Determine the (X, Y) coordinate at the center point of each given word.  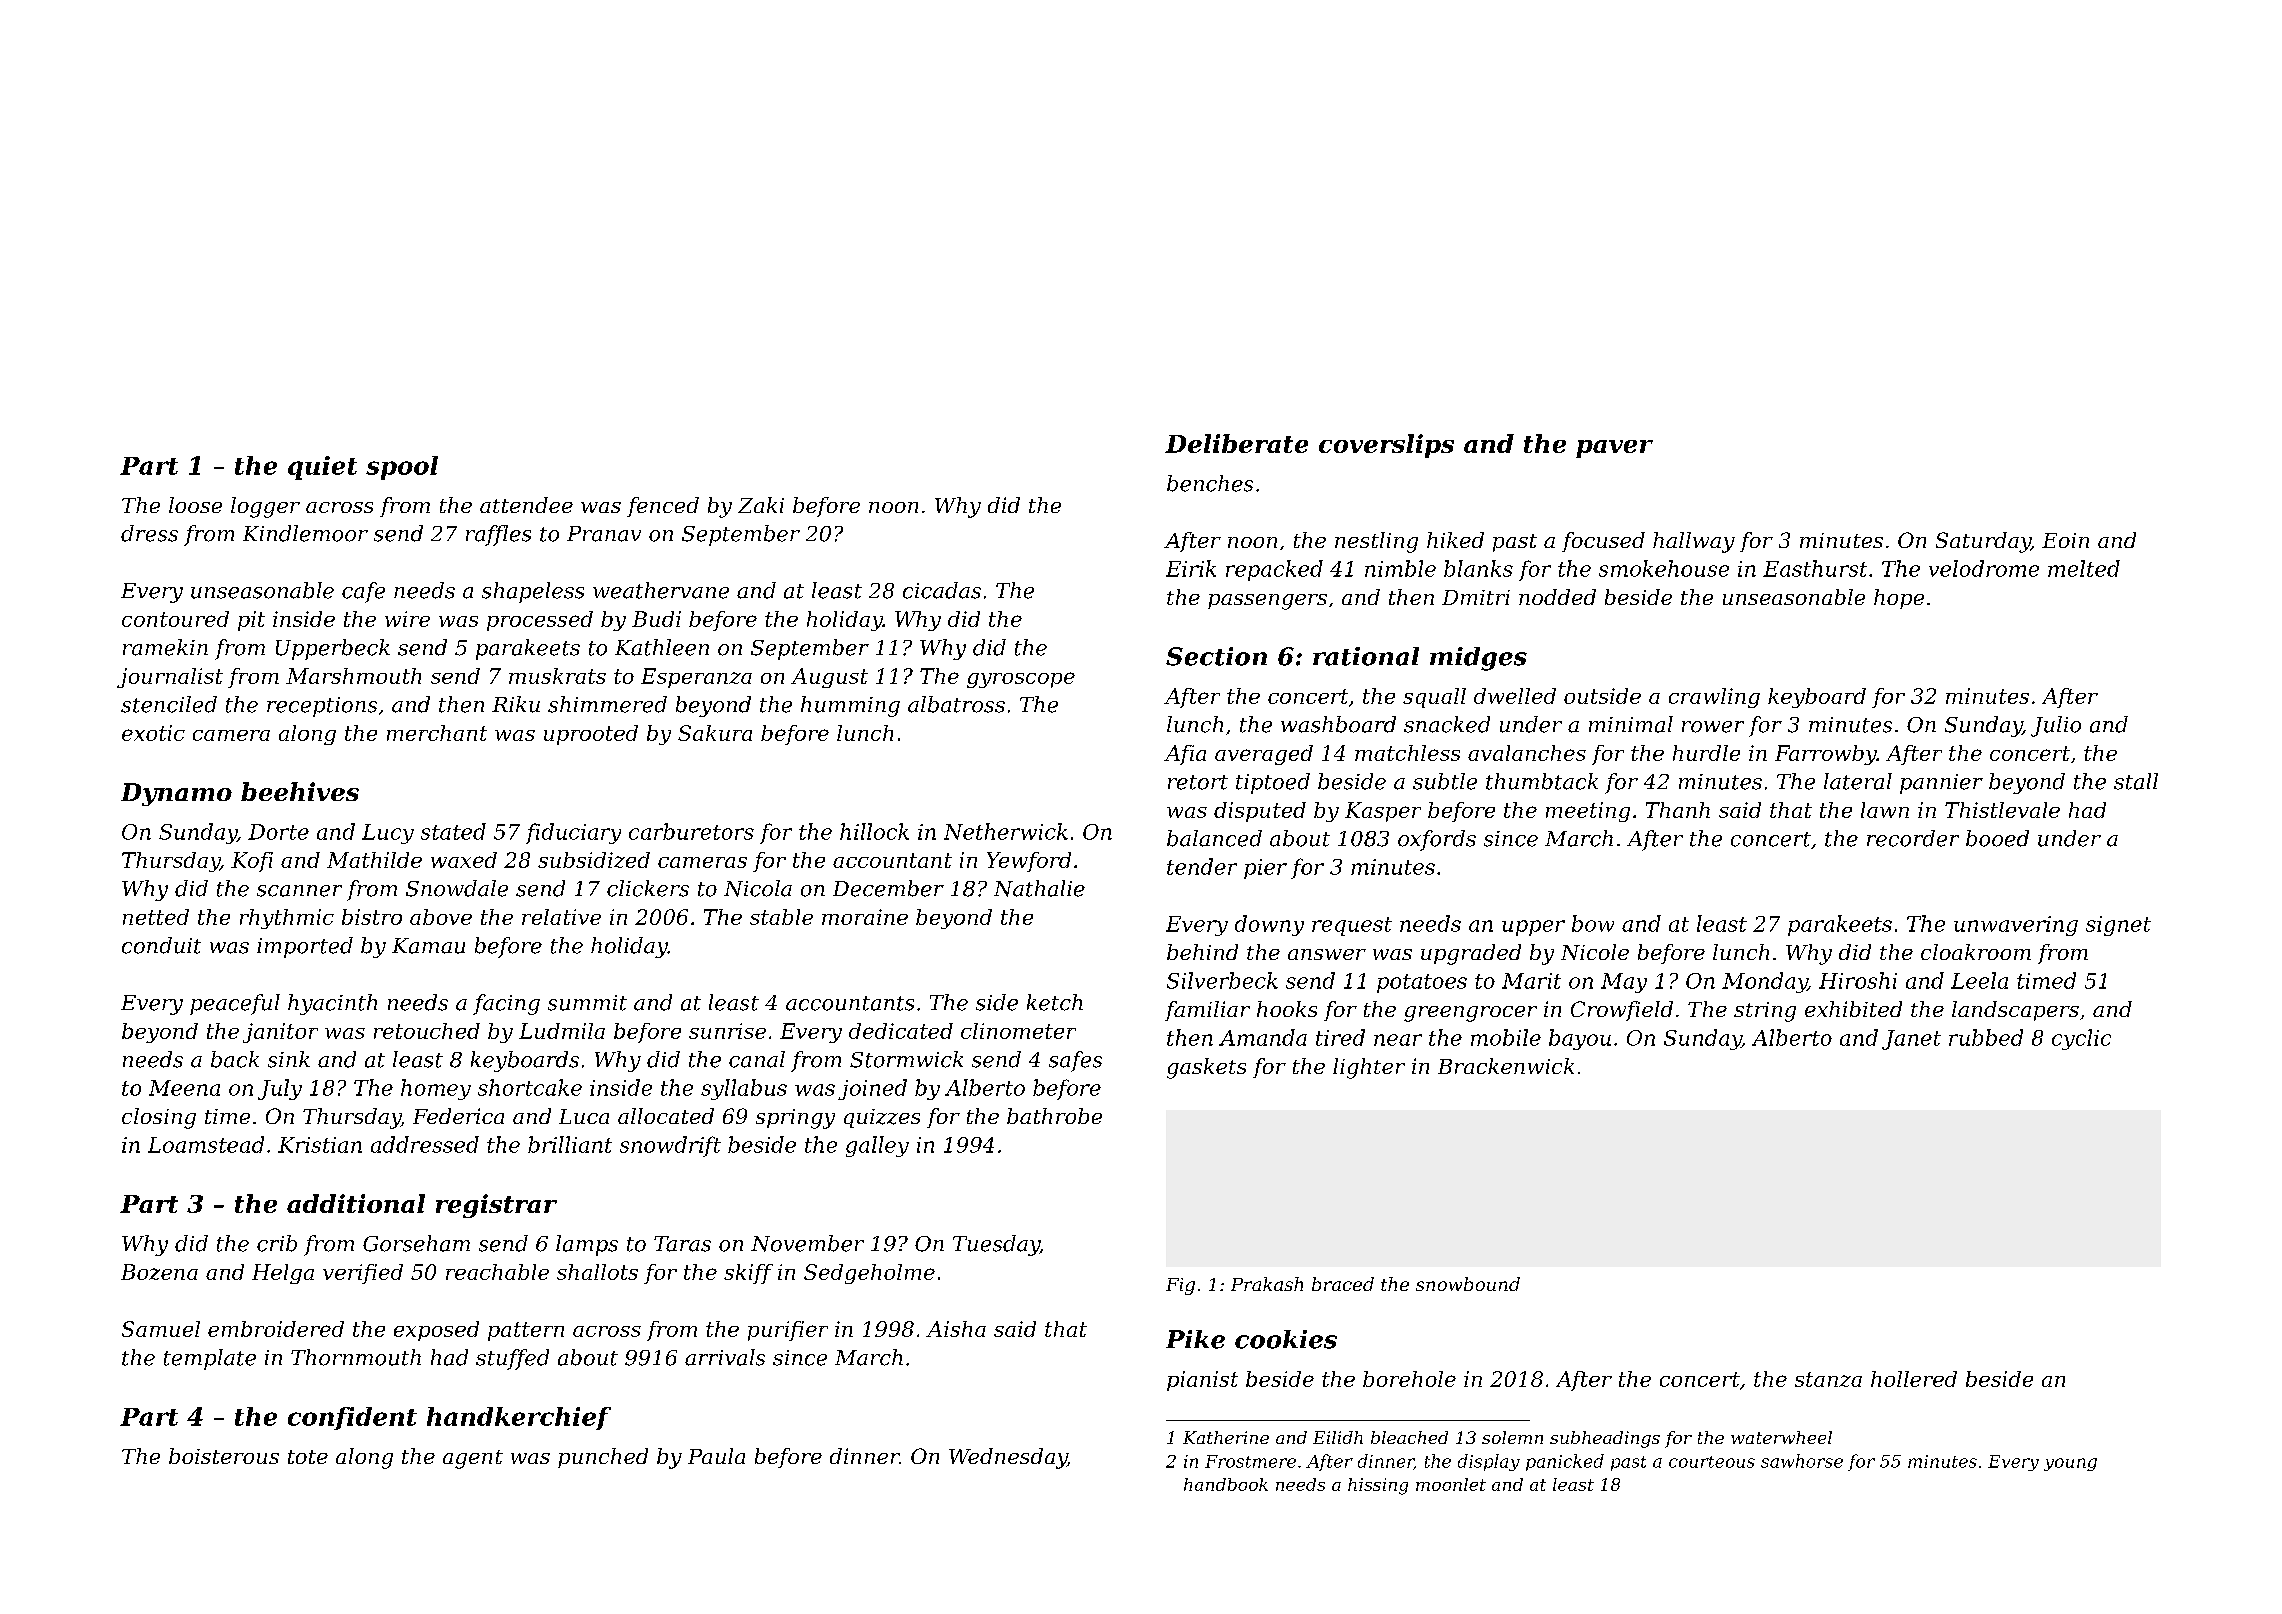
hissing (1378, 1486)
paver (1614, 449)
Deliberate (1236, 443)
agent (473, 1459)
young (2070, 1464)
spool (402, 468)
